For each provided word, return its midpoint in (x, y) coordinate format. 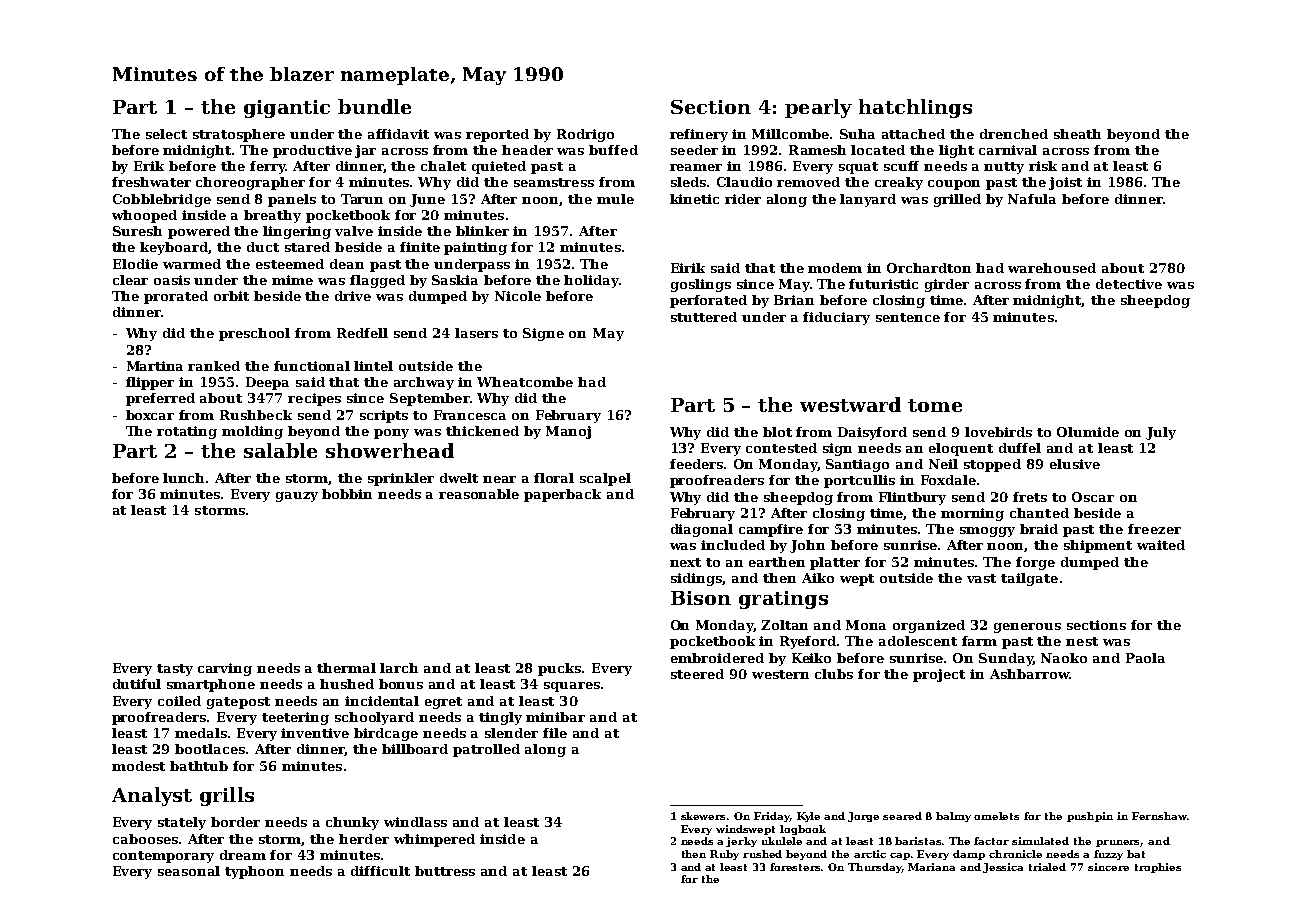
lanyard (868, 200)
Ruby (724, 855)
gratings (783, 600)
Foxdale (948, 480)
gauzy (297, 497)
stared (307, 247)
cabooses (145, 839)
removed (808, 182)
